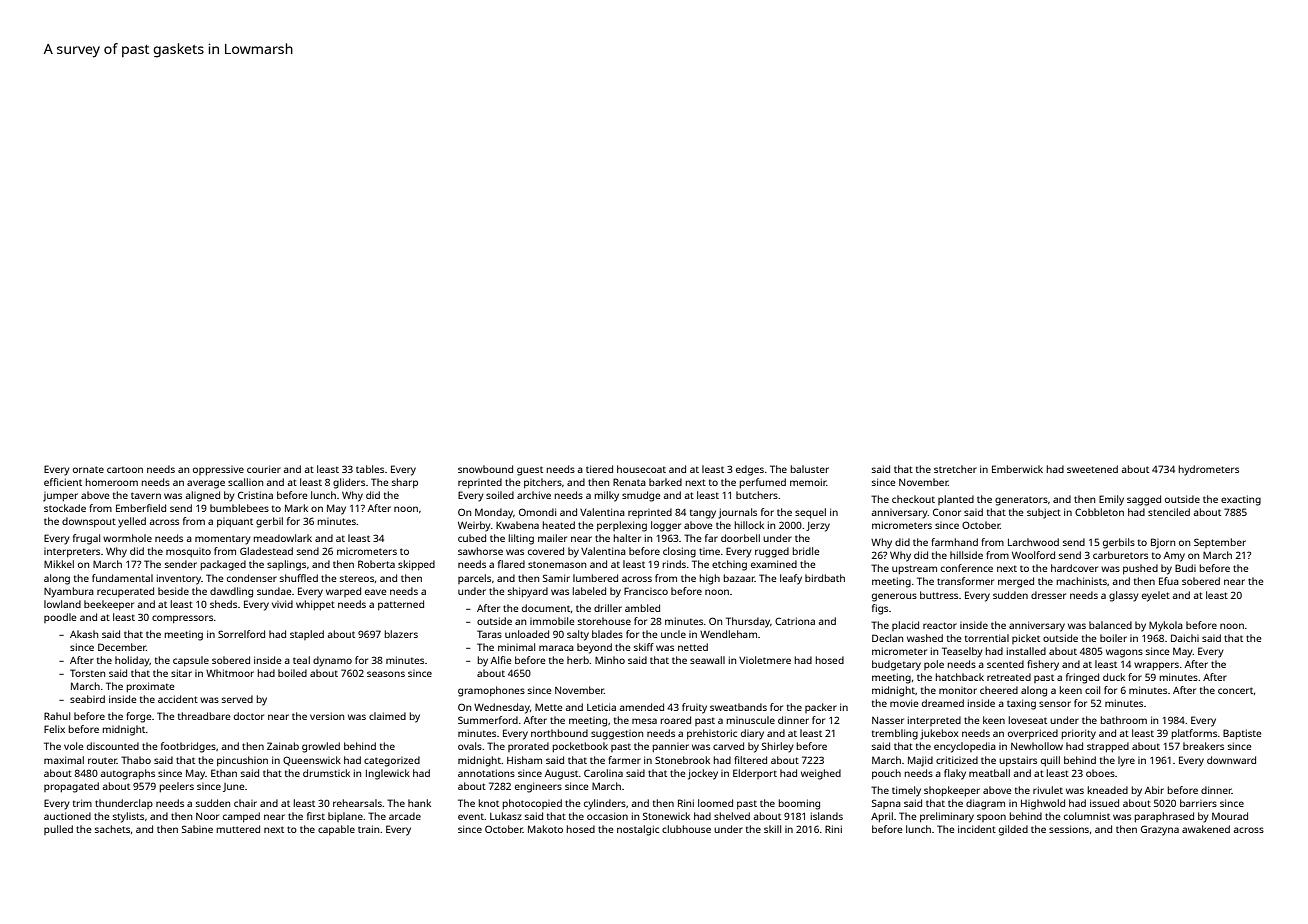  Describe the element at coordinates (241, 634) in the page. I see `Sorrelford` at that location.
